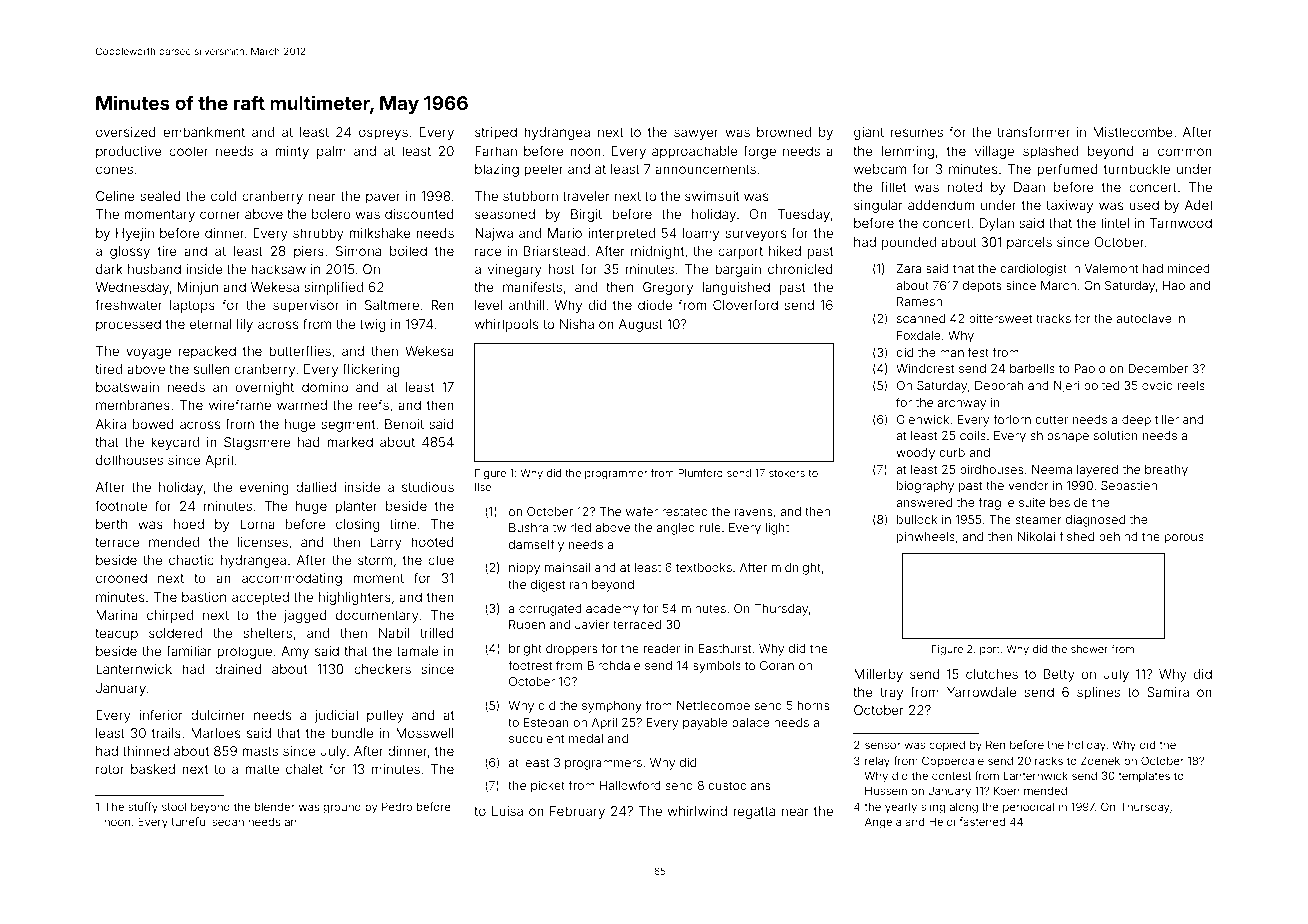 Image resolution: width=1308 pixels, height=924 pixels. Describe the element at coordinates (1188, 268) in the page. I see `minced` at that location.
